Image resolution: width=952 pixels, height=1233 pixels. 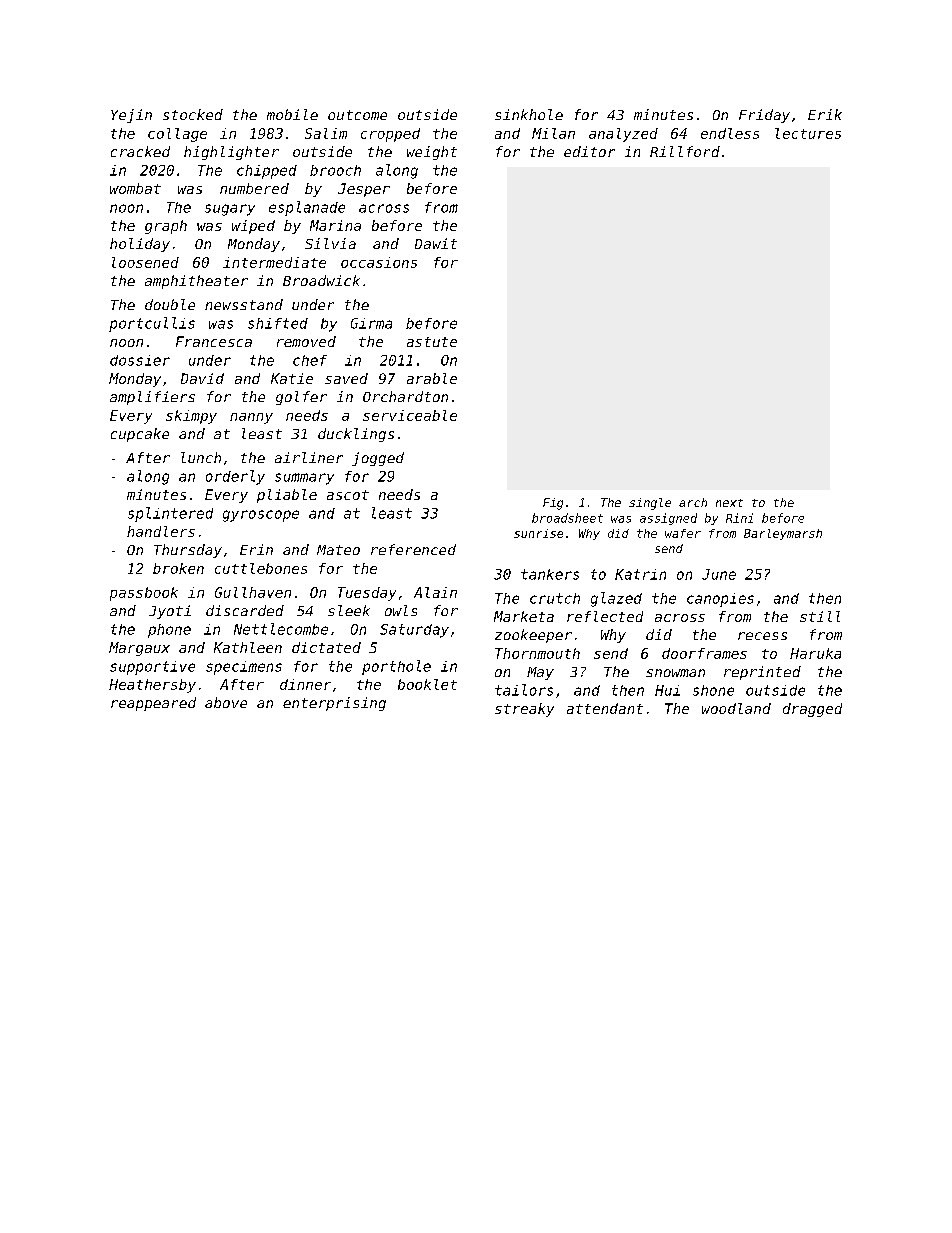 I want to click on sunrise, so click(x=538, y=533).
